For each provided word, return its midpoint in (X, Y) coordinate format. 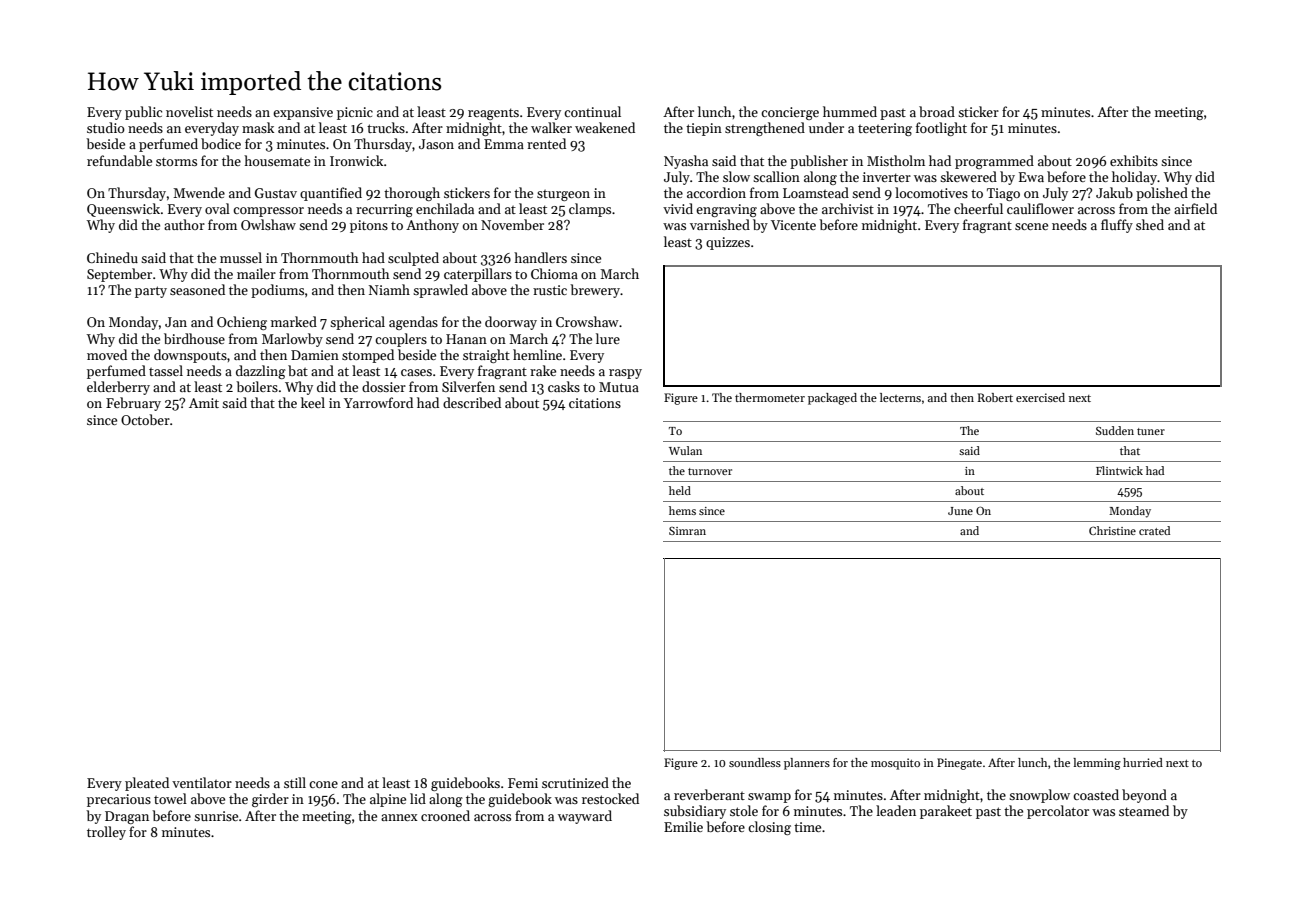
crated (1154, 530)
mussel (241, 257)
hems (682, 510)
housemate (277, 160)
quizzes (728, 243)
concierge (790, 113)
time (807, 827)
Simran (687, 531)
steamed (1144, 810)
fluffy (1117, 226)
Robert (995, 397)
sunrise (216, 816)
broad (937, 111)
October (145, 419)
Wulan (685, 450)
